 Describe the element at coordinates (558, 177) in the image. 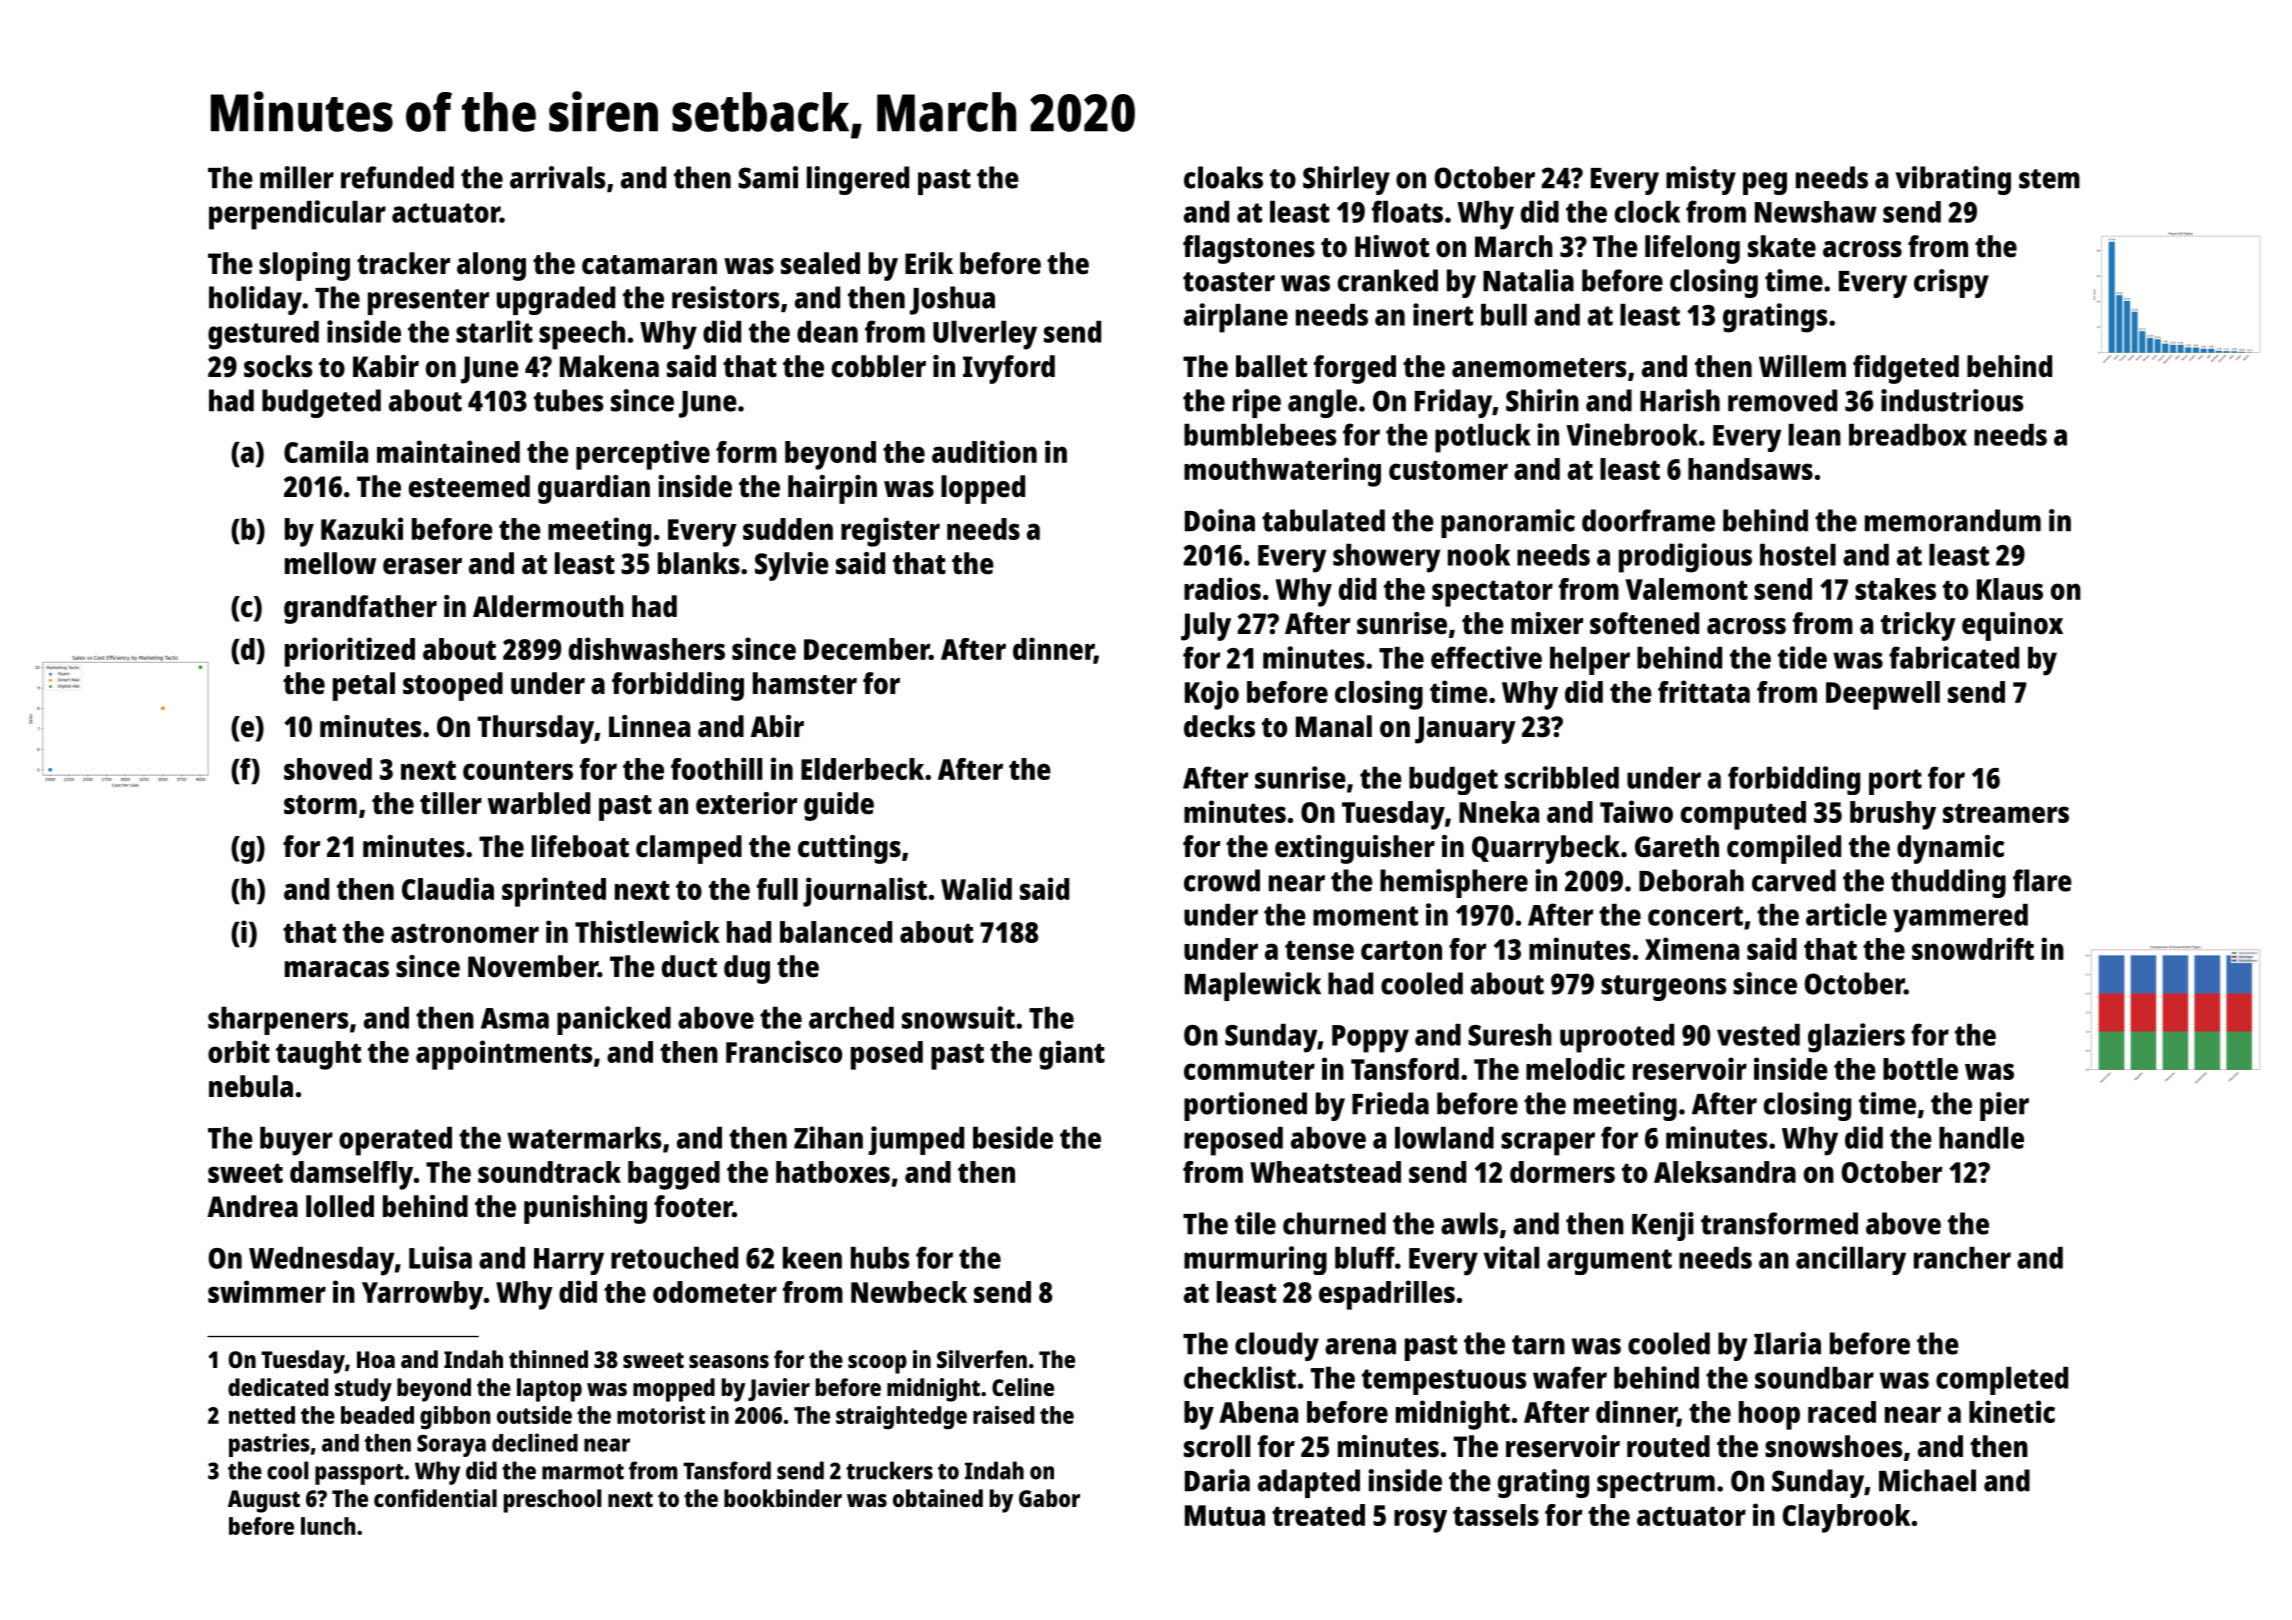

I see `arrivals` at that location.
